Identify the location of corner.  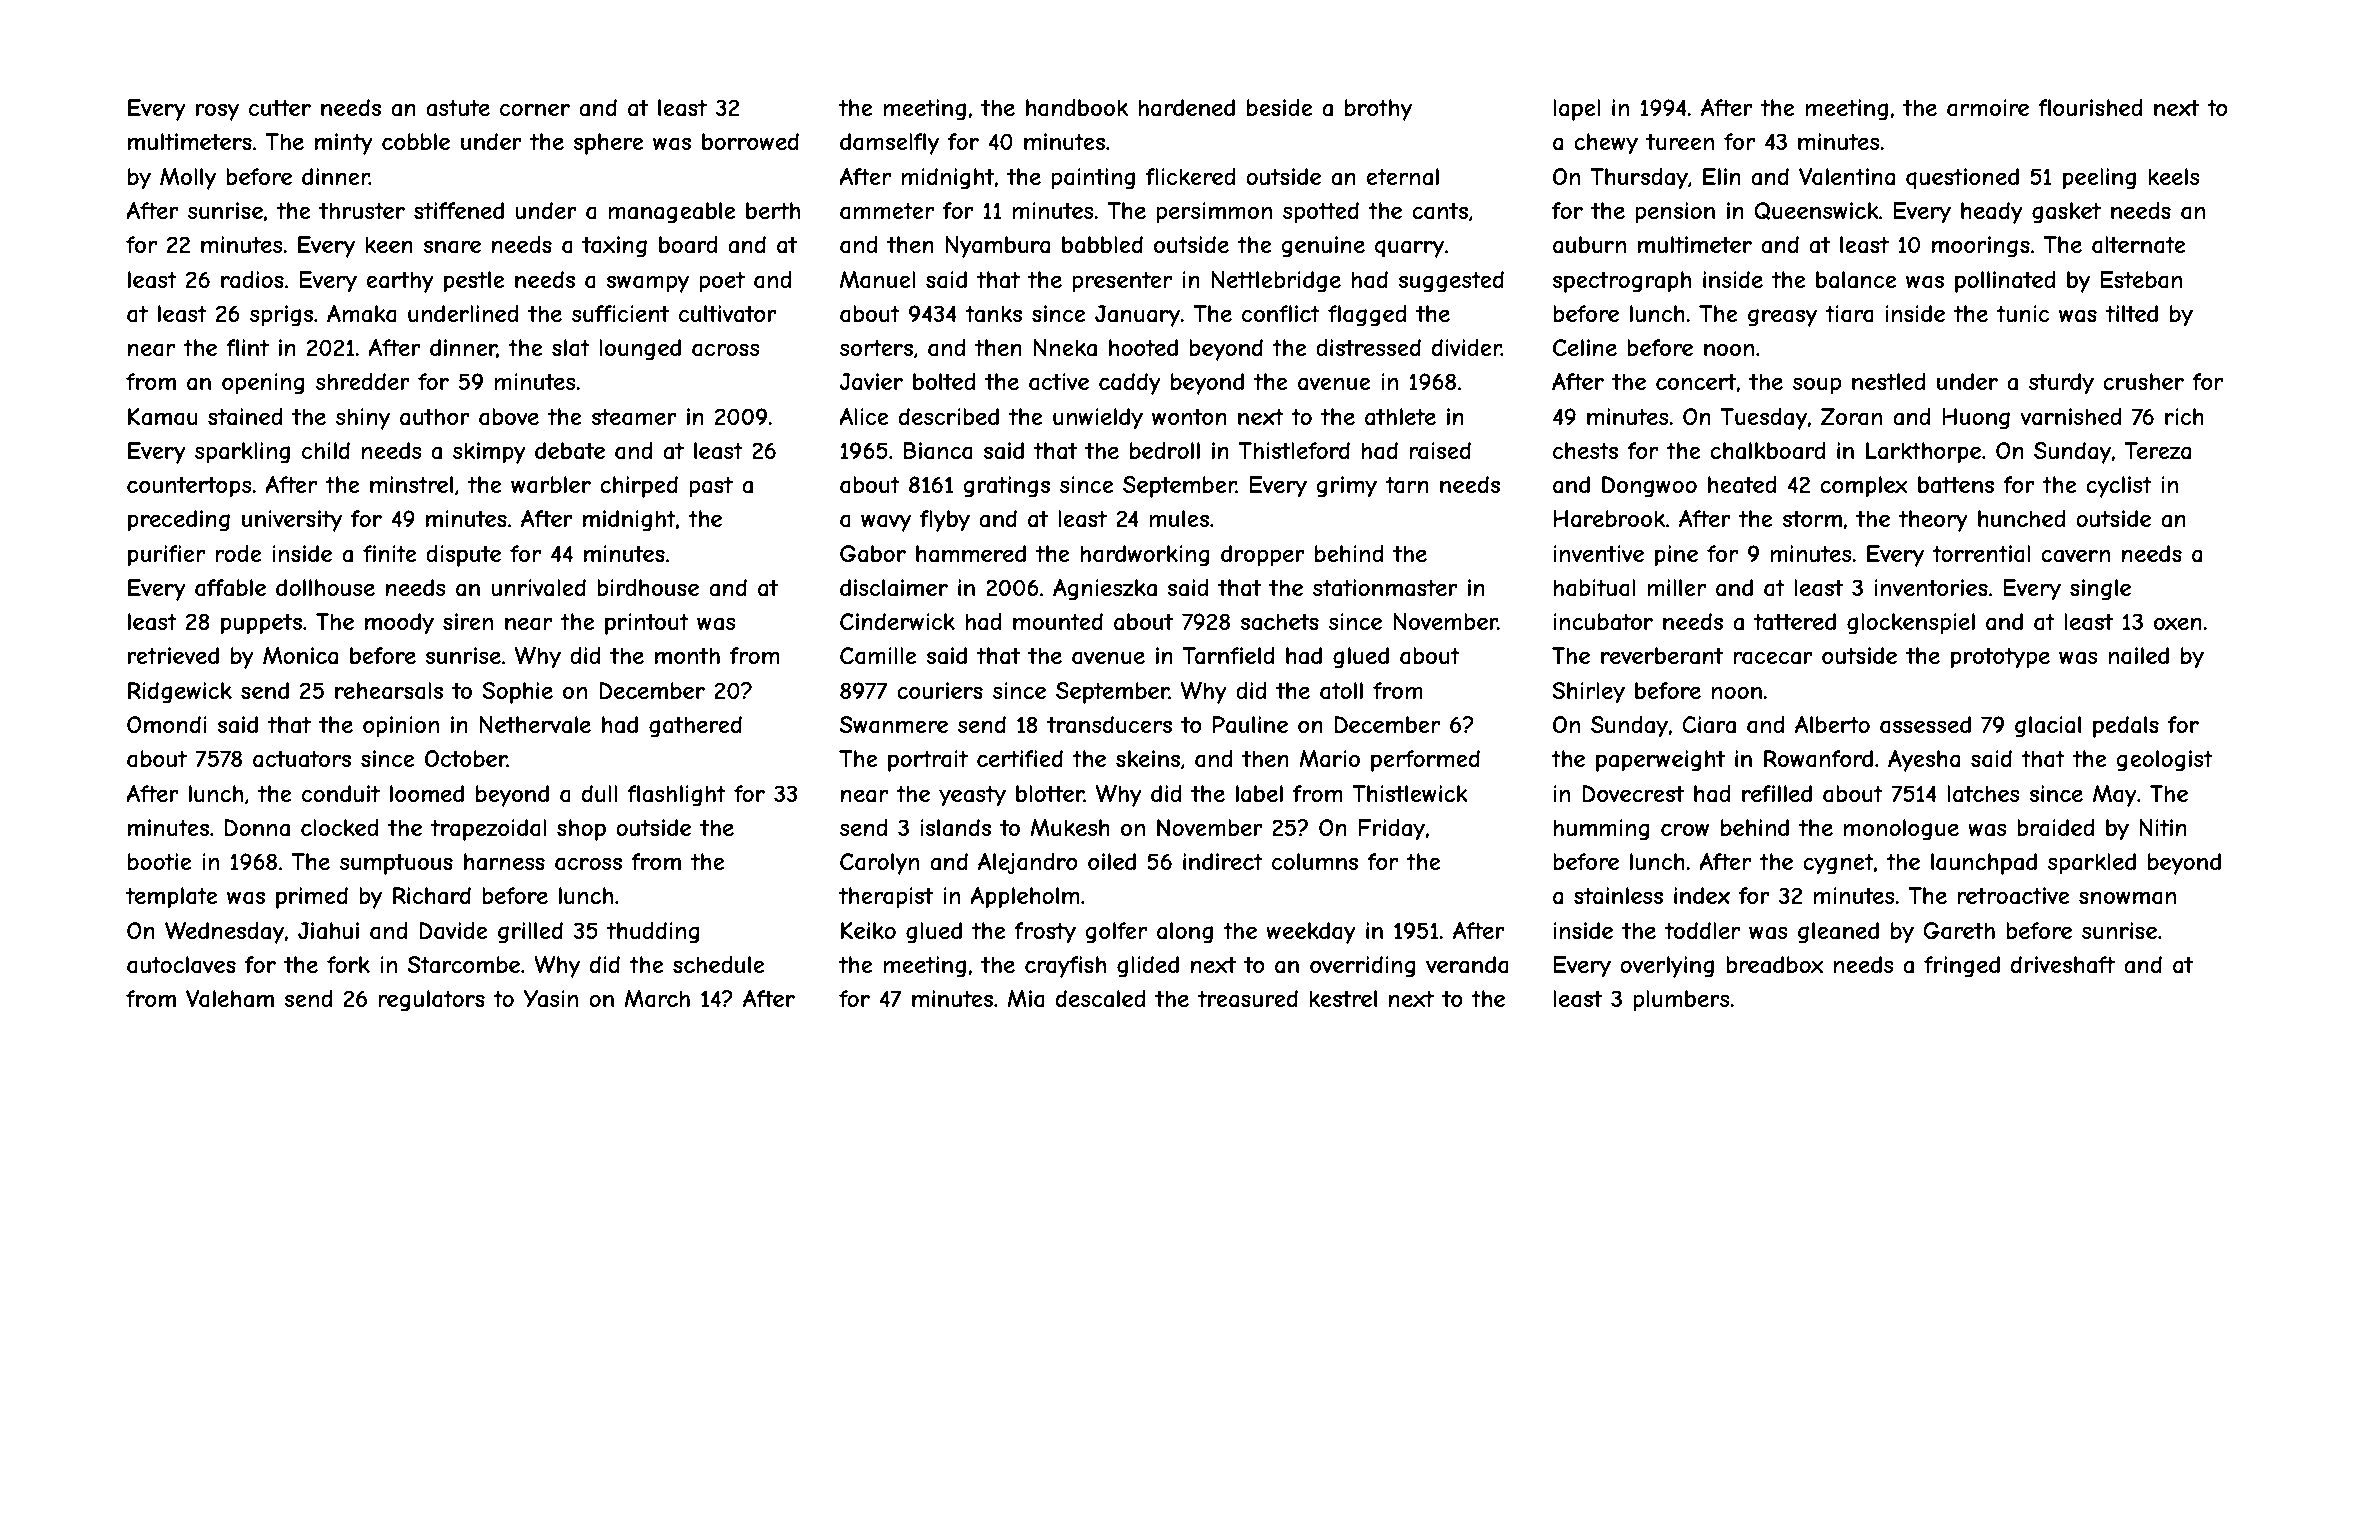
(535, 109).
